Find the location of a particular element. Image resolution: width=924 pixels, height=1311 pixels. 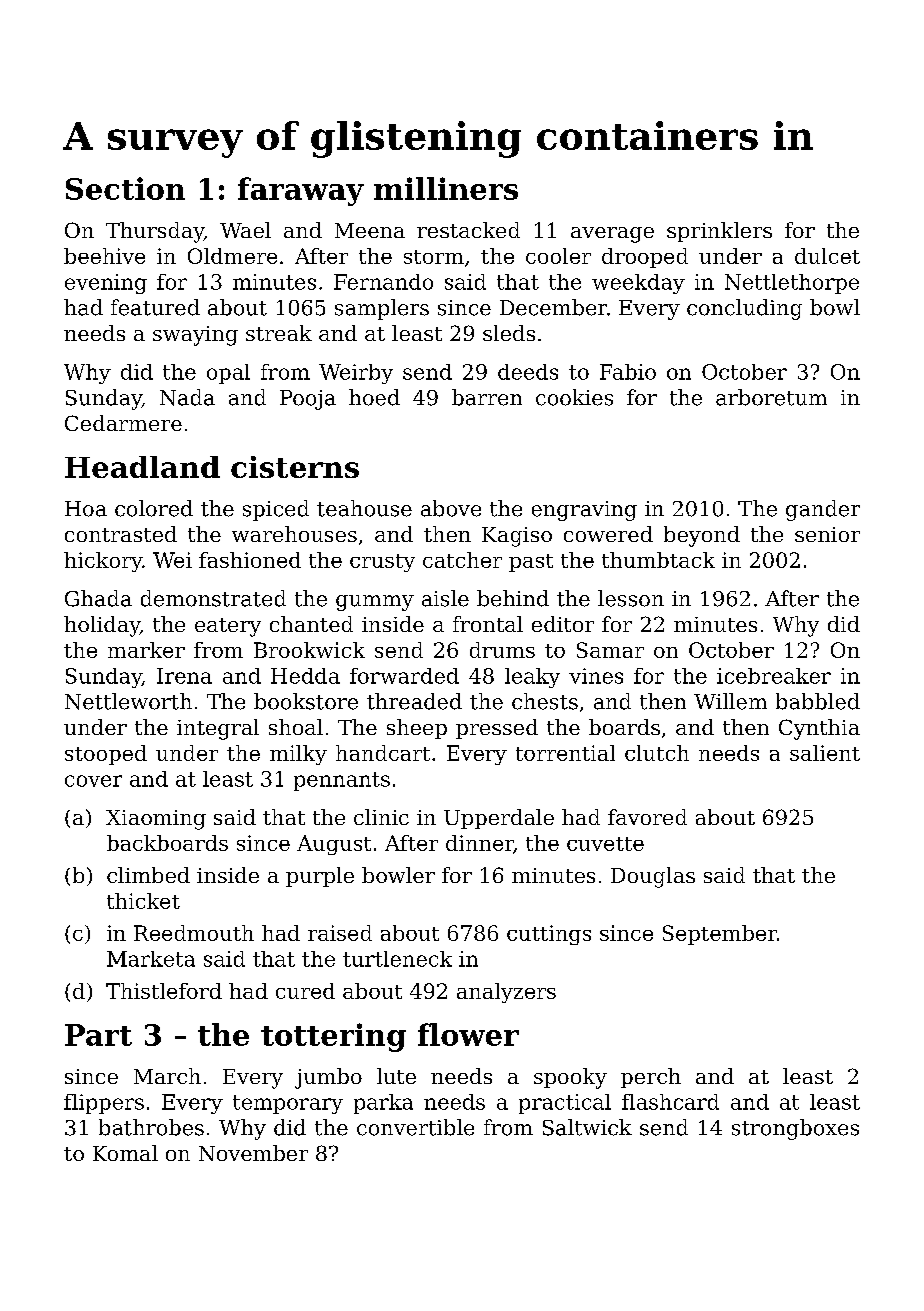

swaying is located at coordinates (195, 336).
